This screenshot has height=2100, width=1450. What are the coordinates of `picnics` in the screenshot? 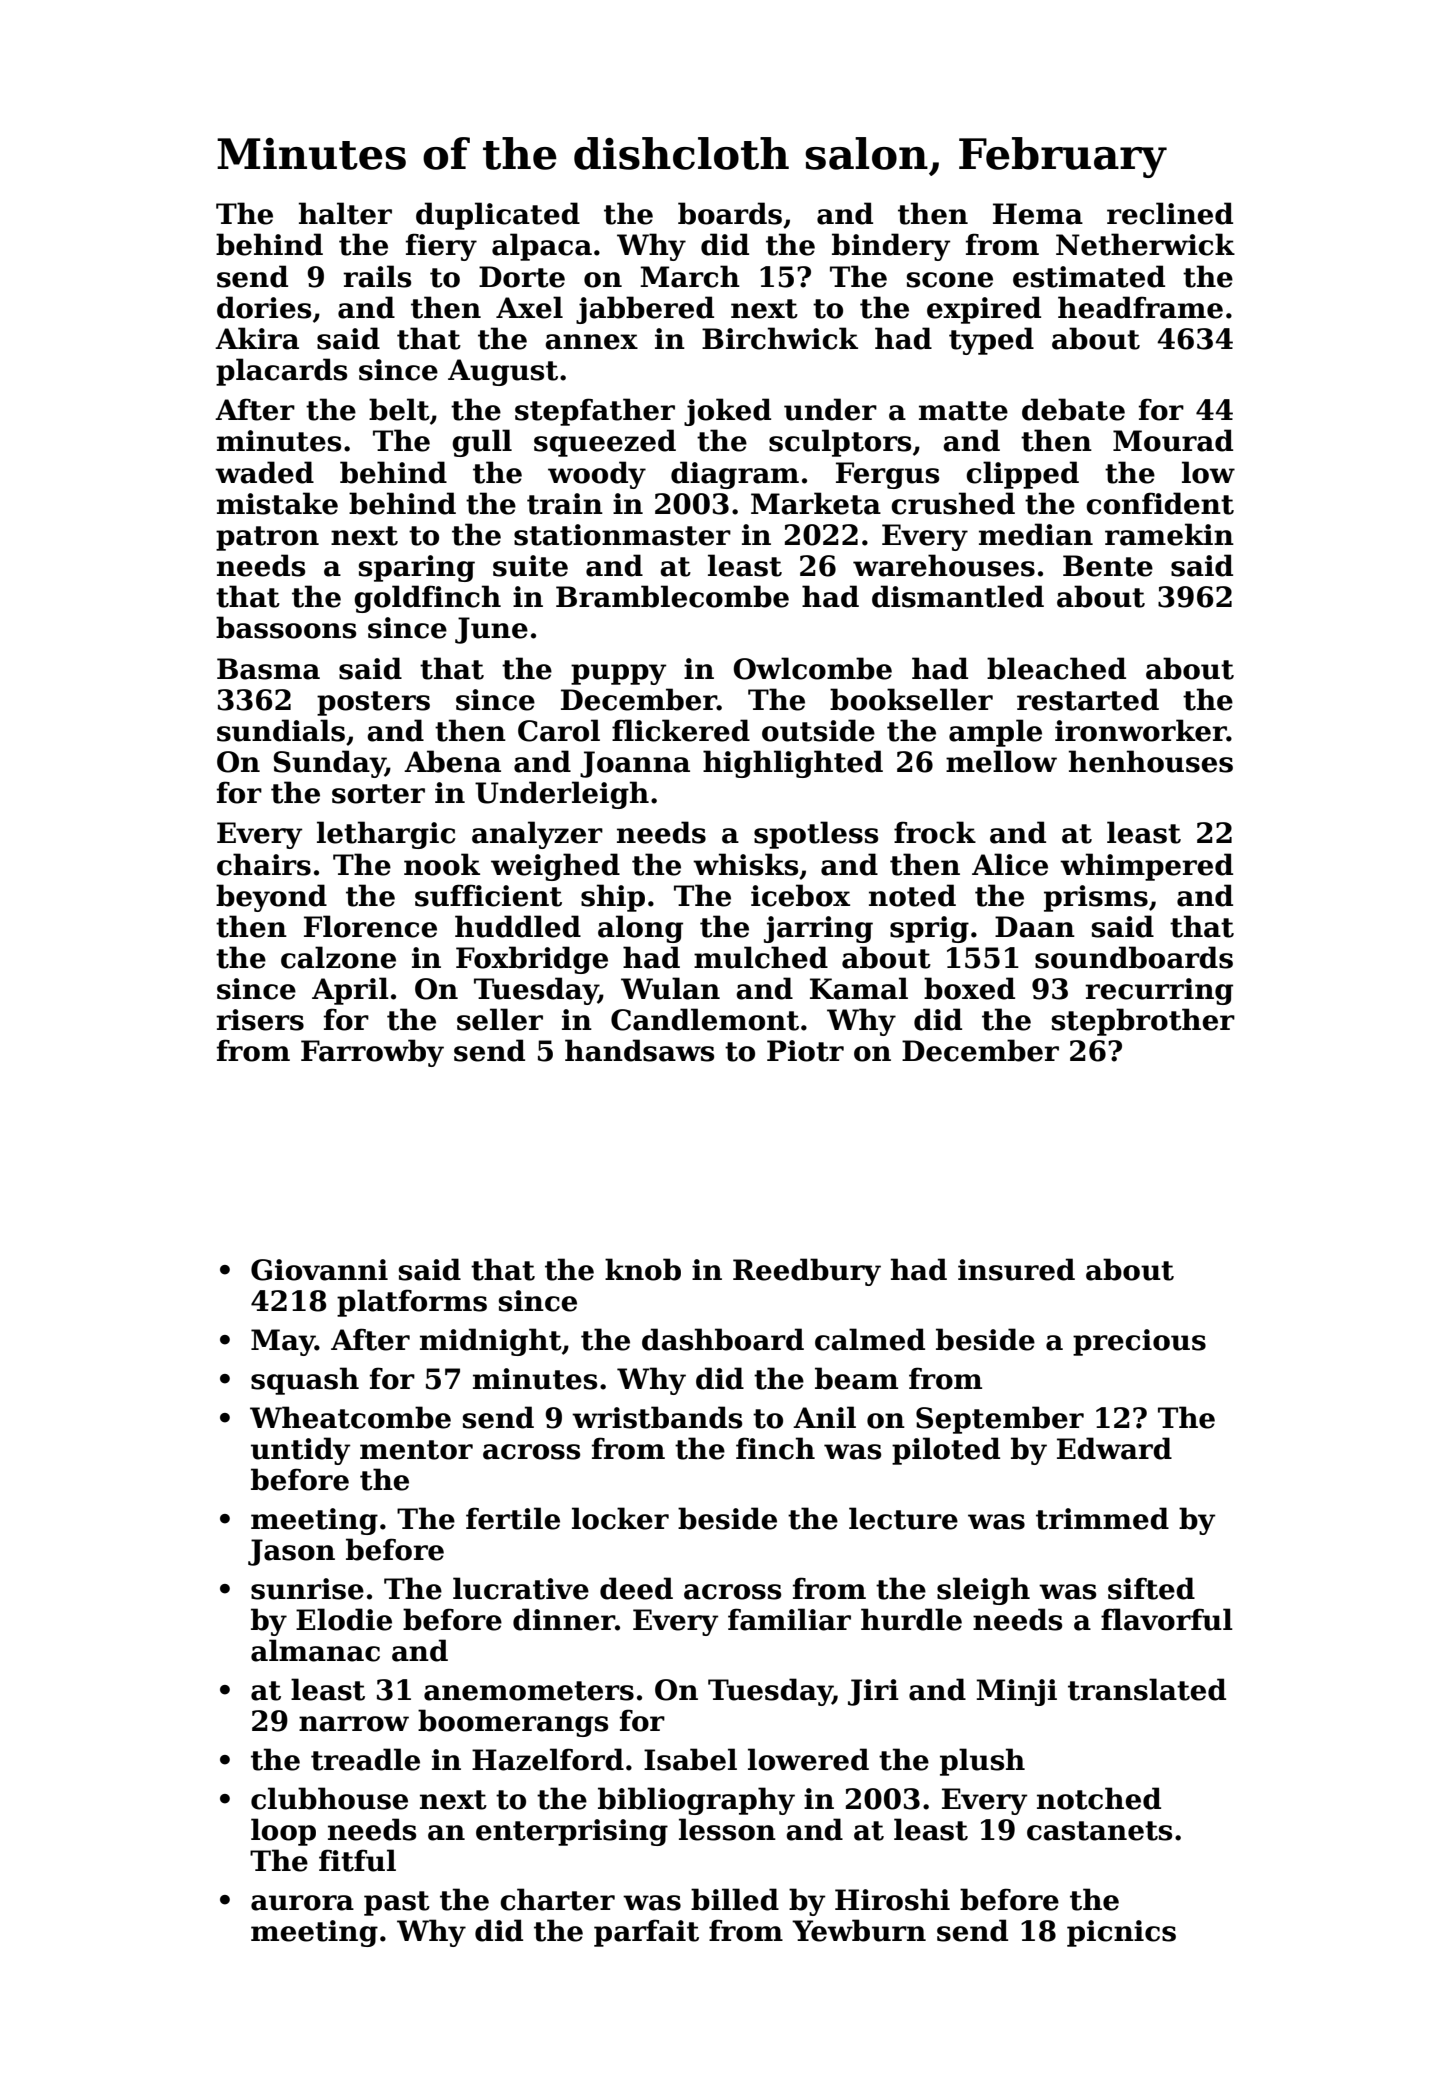 It's located at (1121, 1933).
